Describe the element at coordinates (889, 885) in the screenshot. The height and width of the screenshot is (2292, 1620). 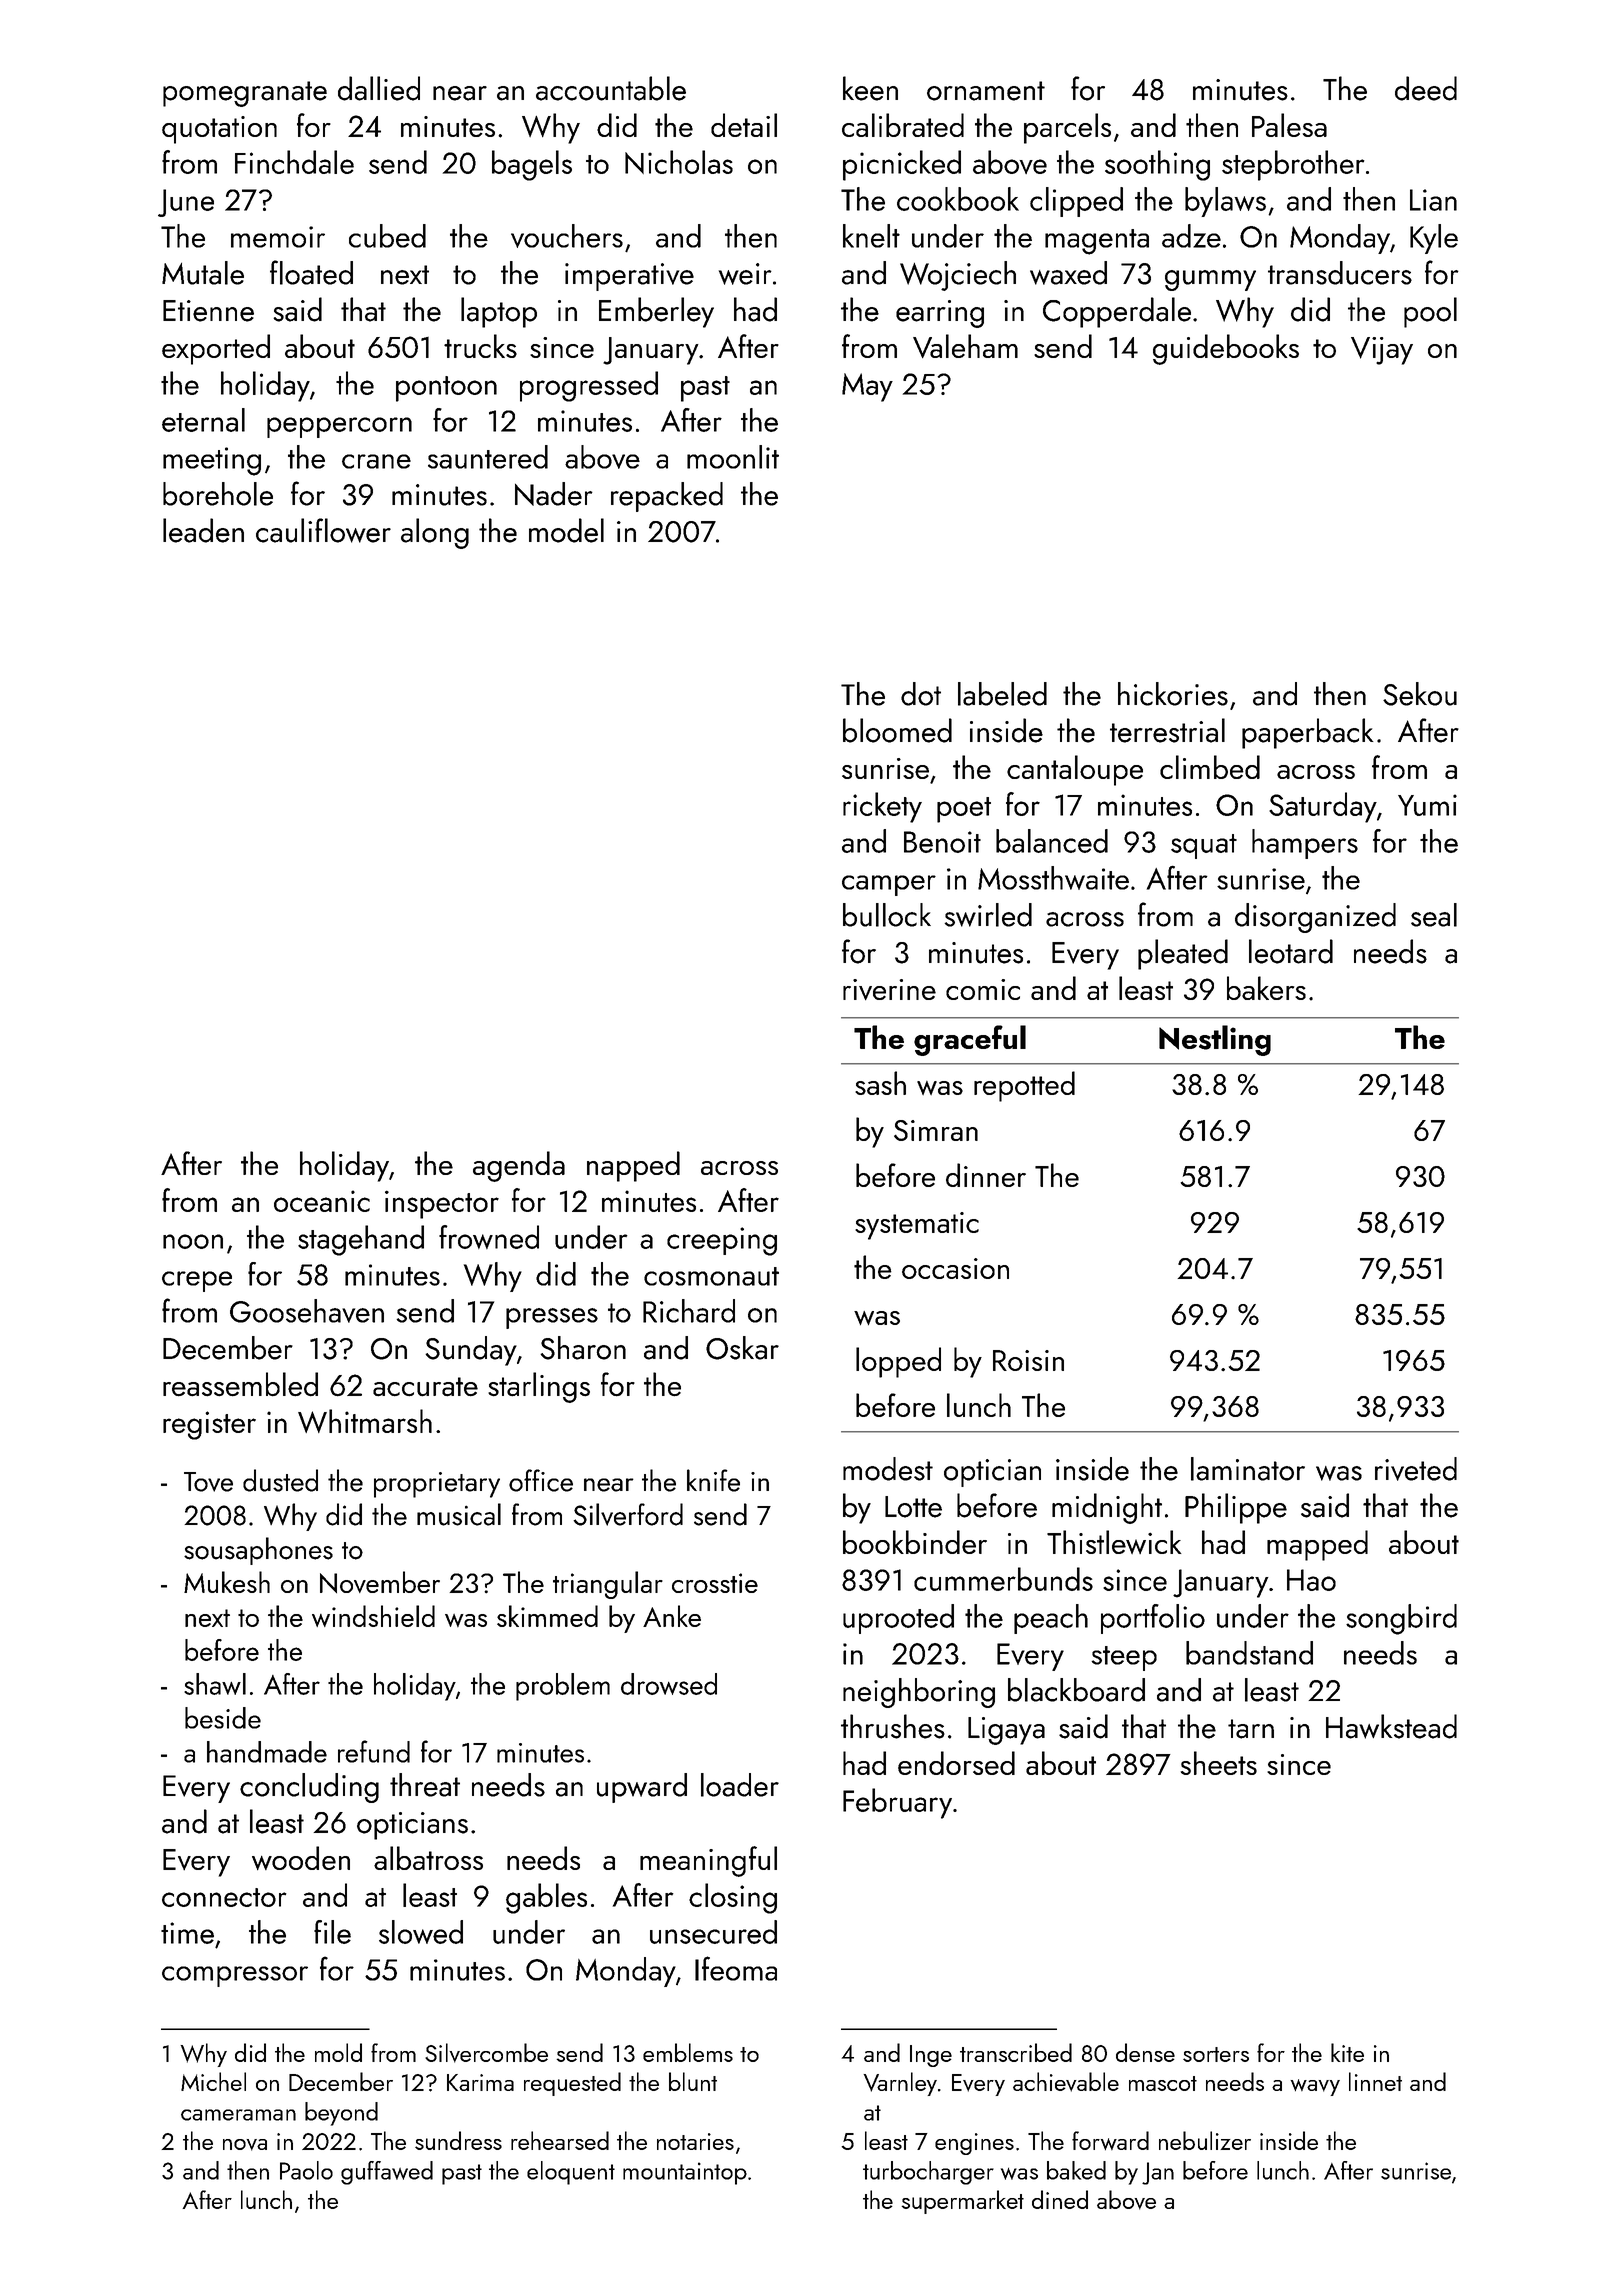
I see `camper` at that location.
